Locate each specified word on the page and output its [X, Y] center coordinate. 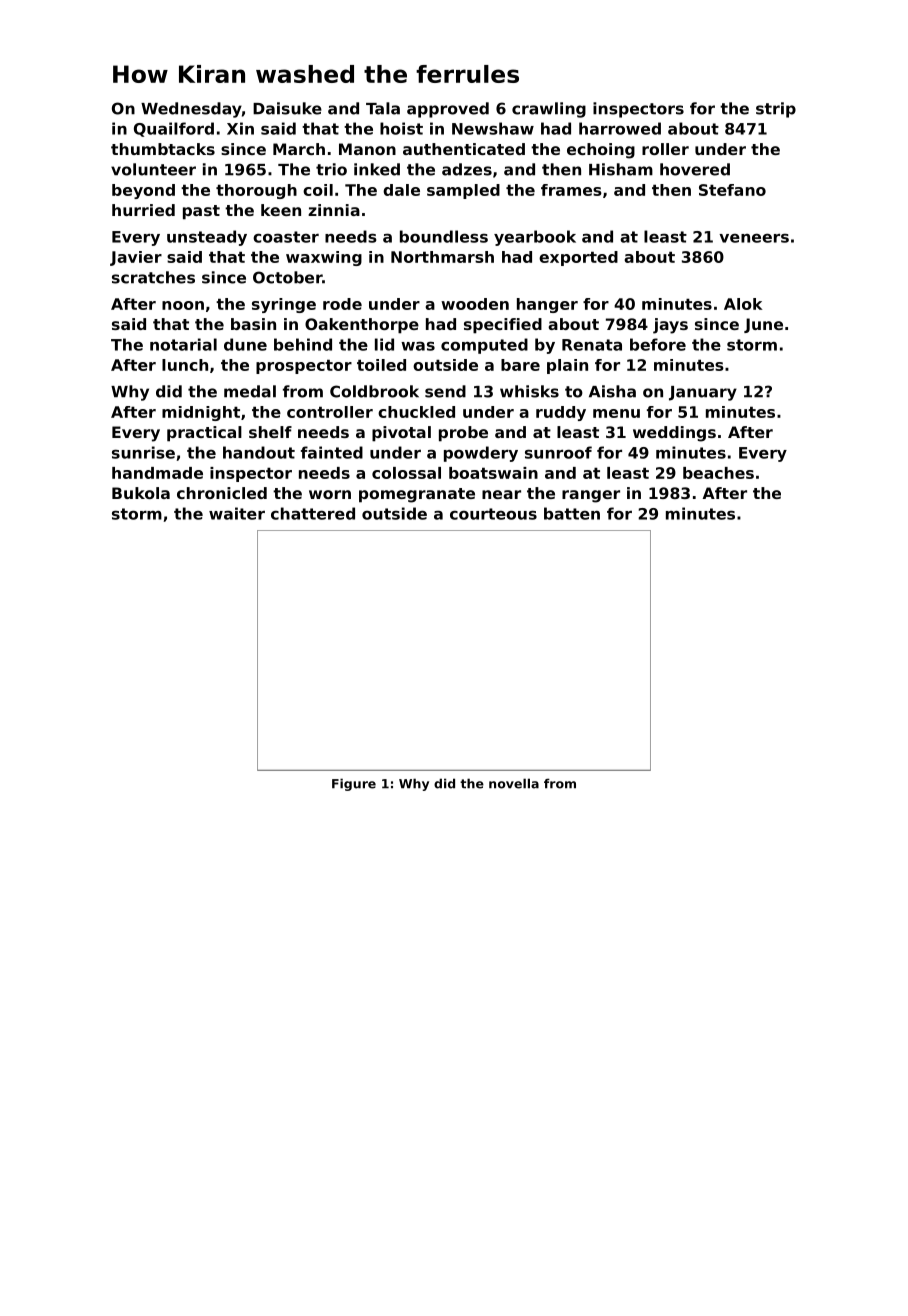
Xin [240, 128]
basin [253, 324]
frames [571, 190]
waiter [237, 513]
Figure [354, 784]
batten [572, 513]
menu [616, 413]
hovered [695, 169]
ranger [591, 496]
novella [514, 783]
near [501, 494]
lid [384, 344]
